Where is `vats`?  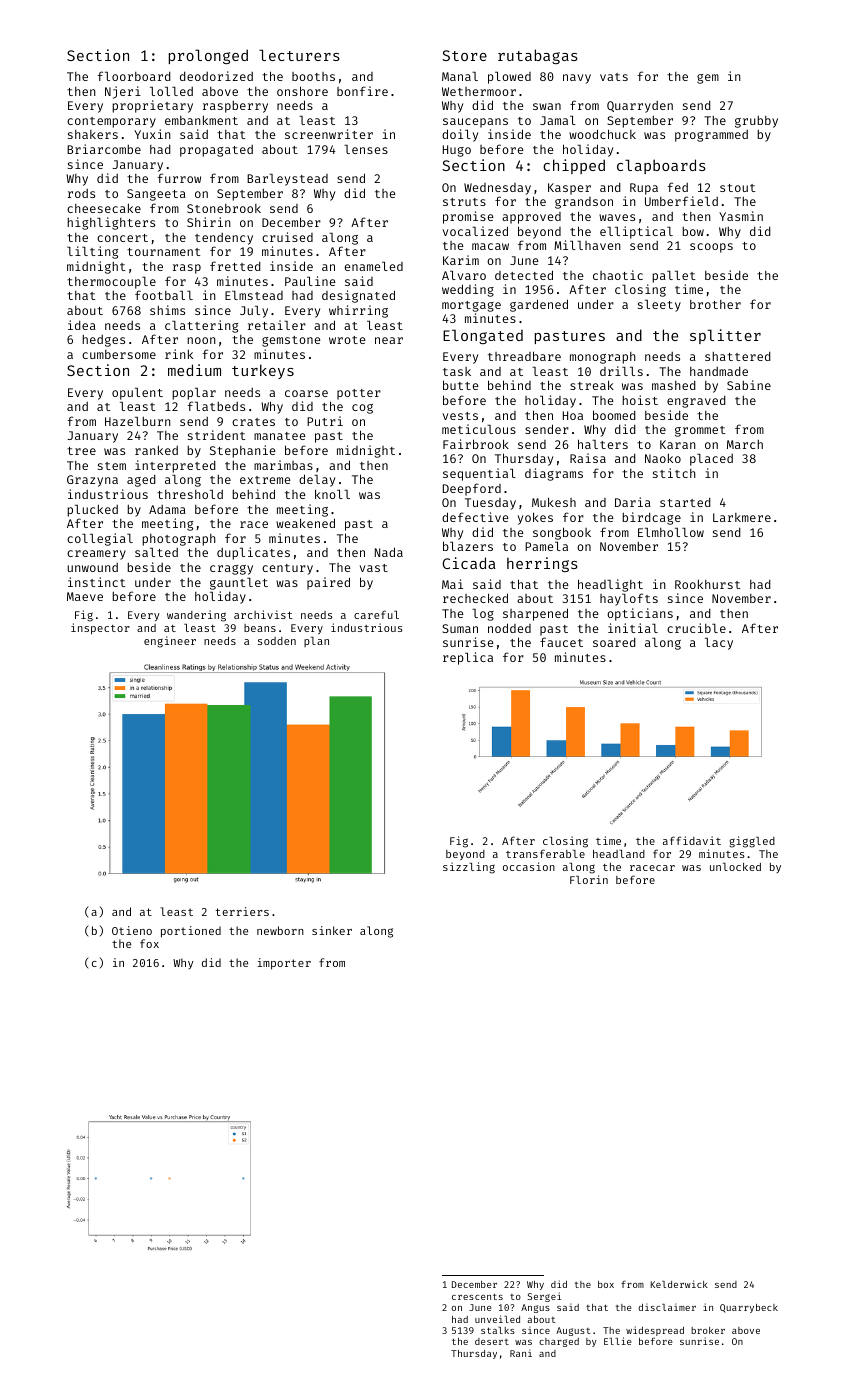 vats is located at coordinates (614, 77).
